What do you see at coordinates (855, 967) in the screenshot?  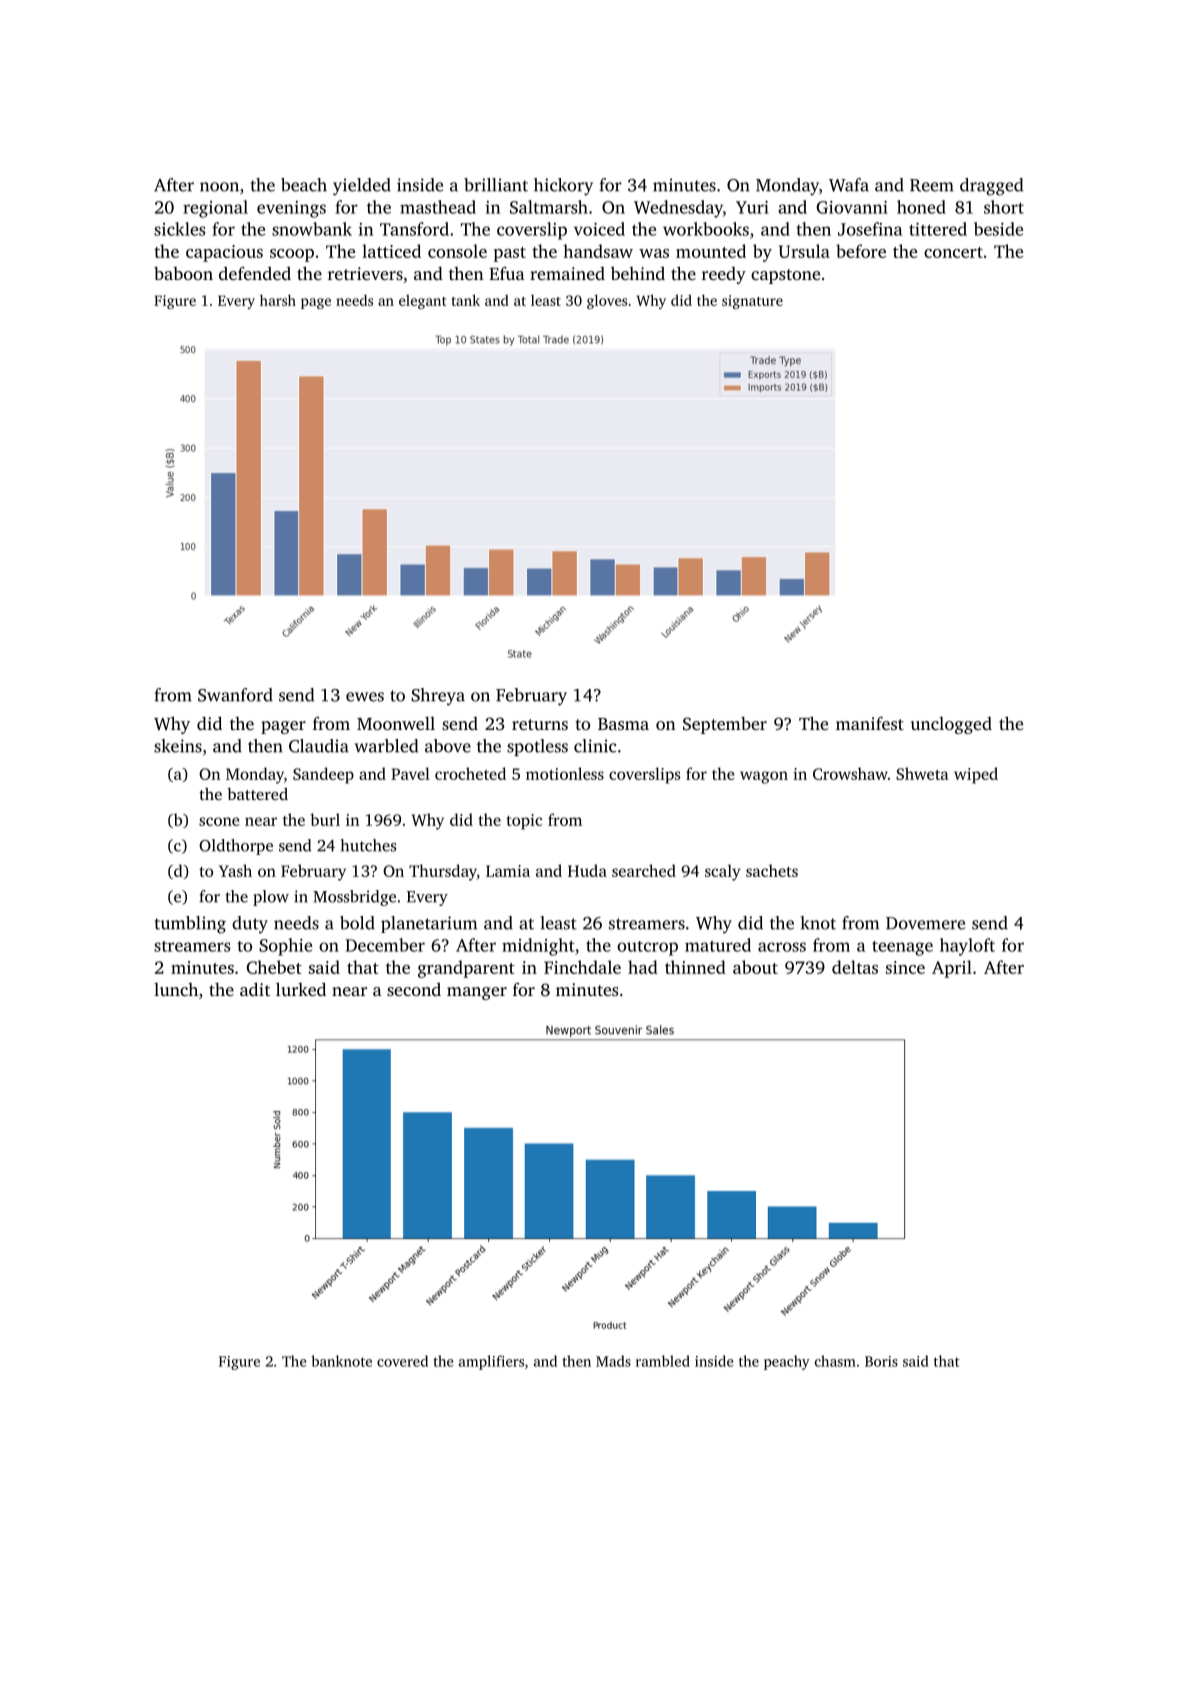 I see `deltas` at bounding box center [855, 967].
